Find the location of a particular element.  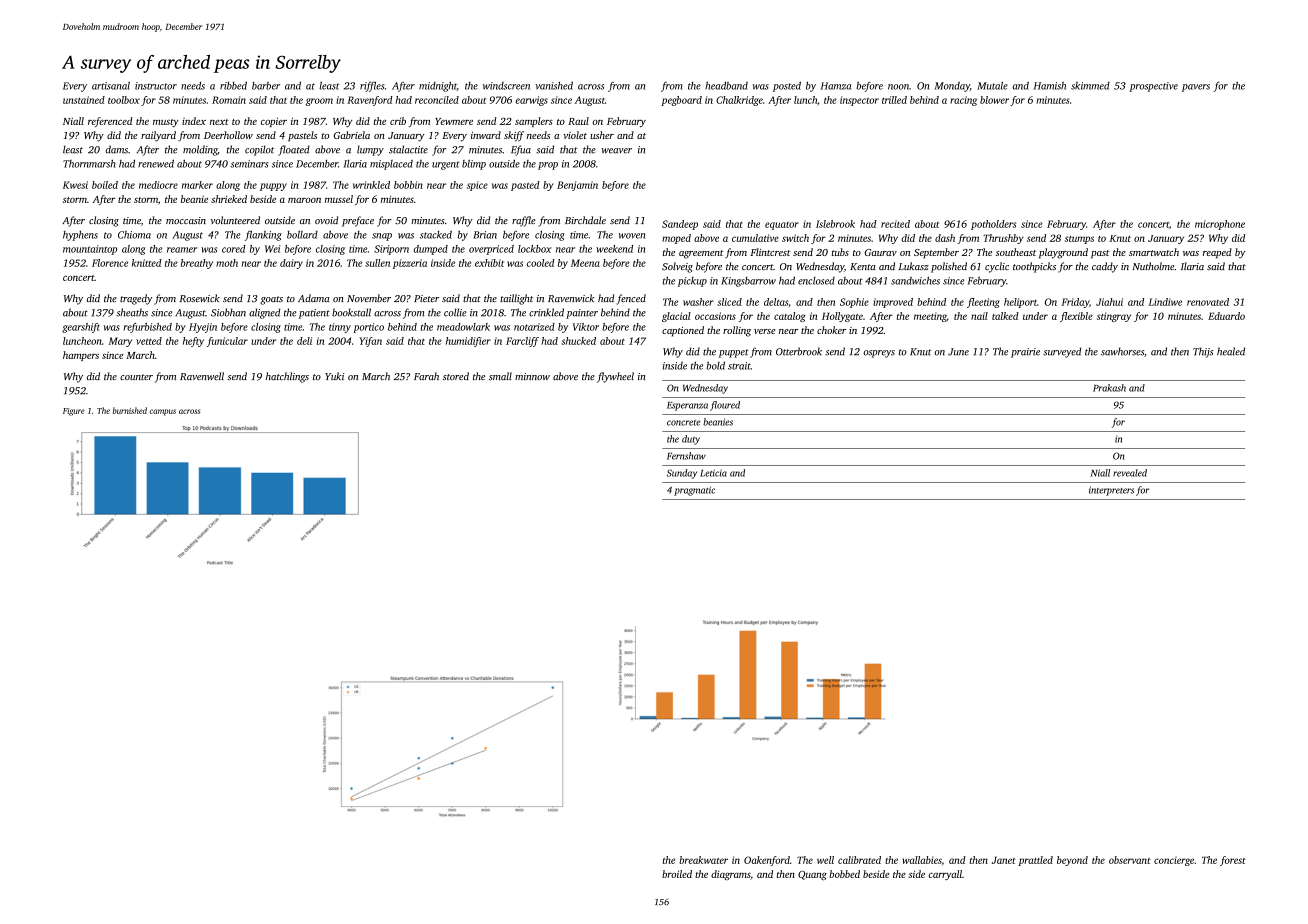

prospective is located at coordinates (1153, 87).
